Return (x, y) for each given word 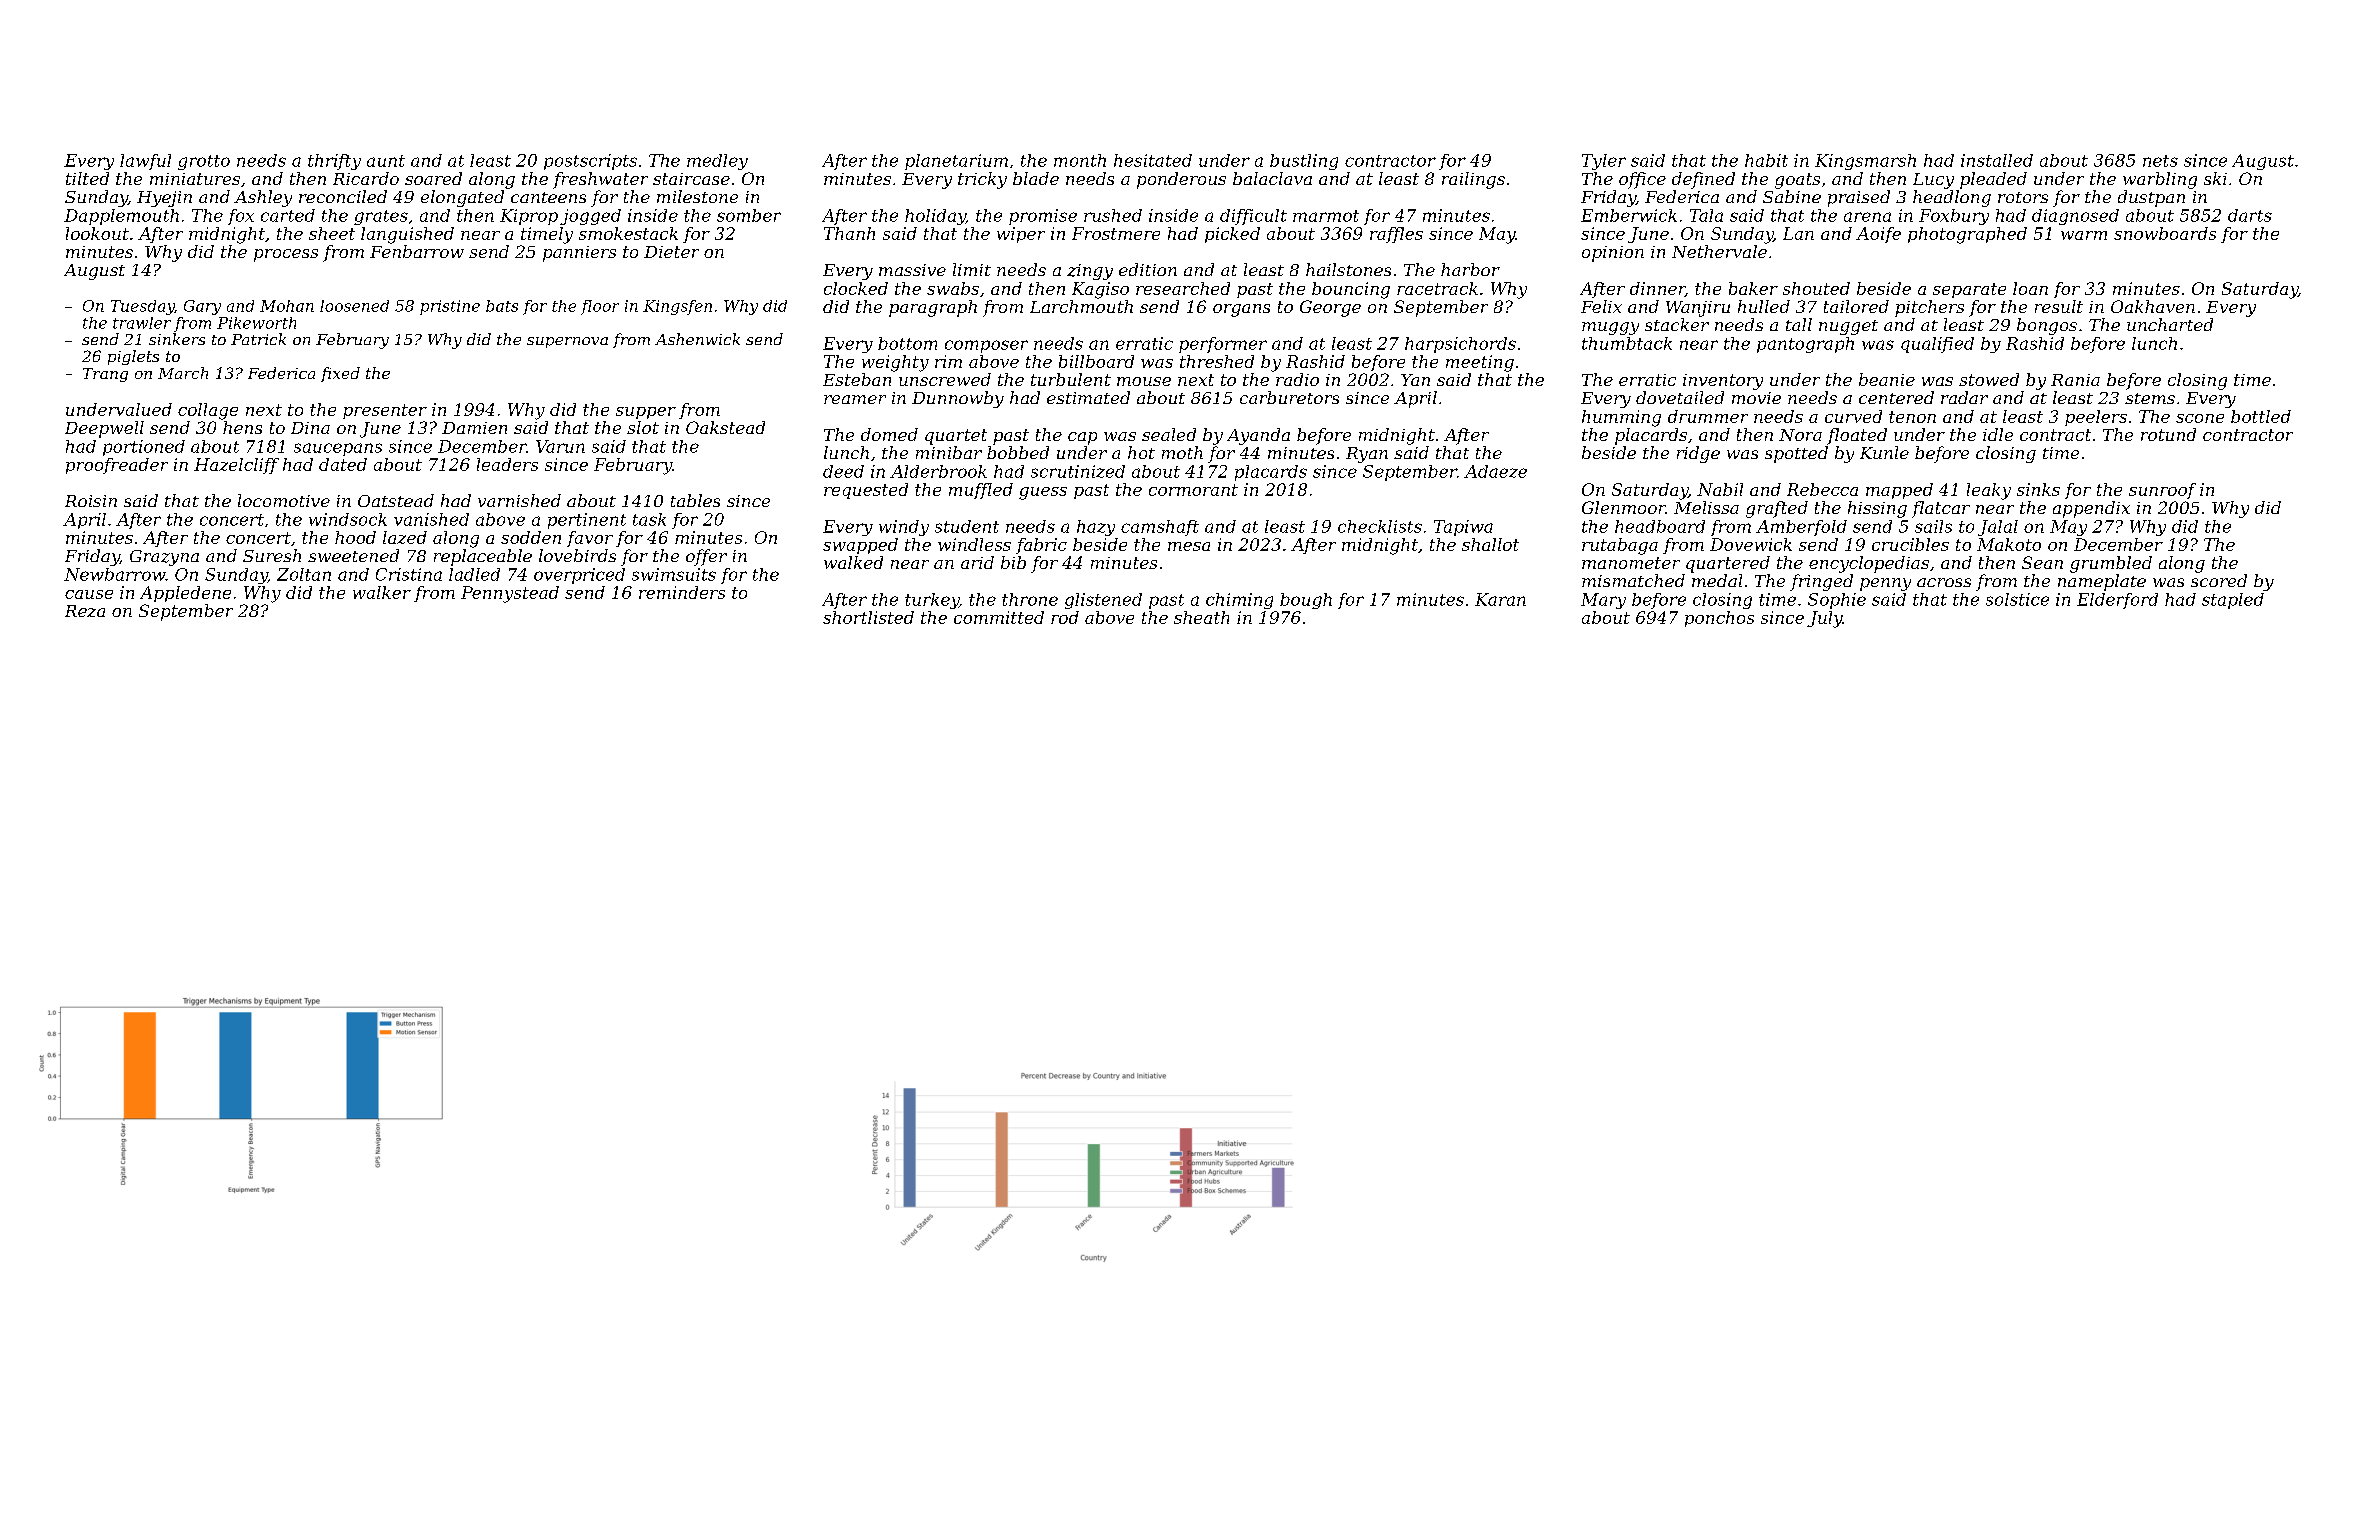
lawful (145, 162)
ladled (474, 574)
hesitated (1153, 160)
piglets (133, 357)
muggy (1610, 328)
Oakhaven (2153, 306)
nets (2160, 161)
